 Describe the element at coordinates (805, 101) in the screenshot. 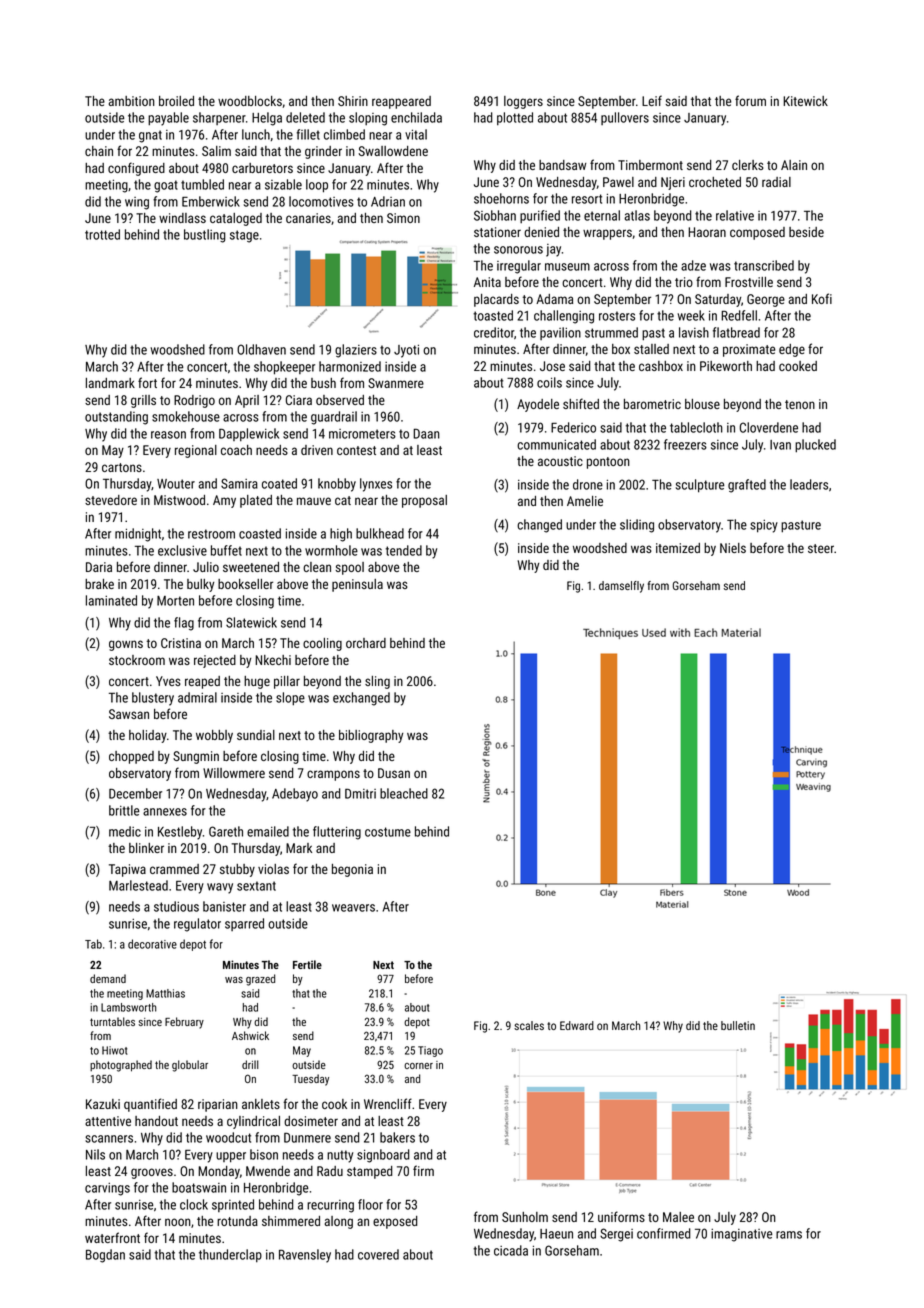

I see `Kitewick` at that location.
